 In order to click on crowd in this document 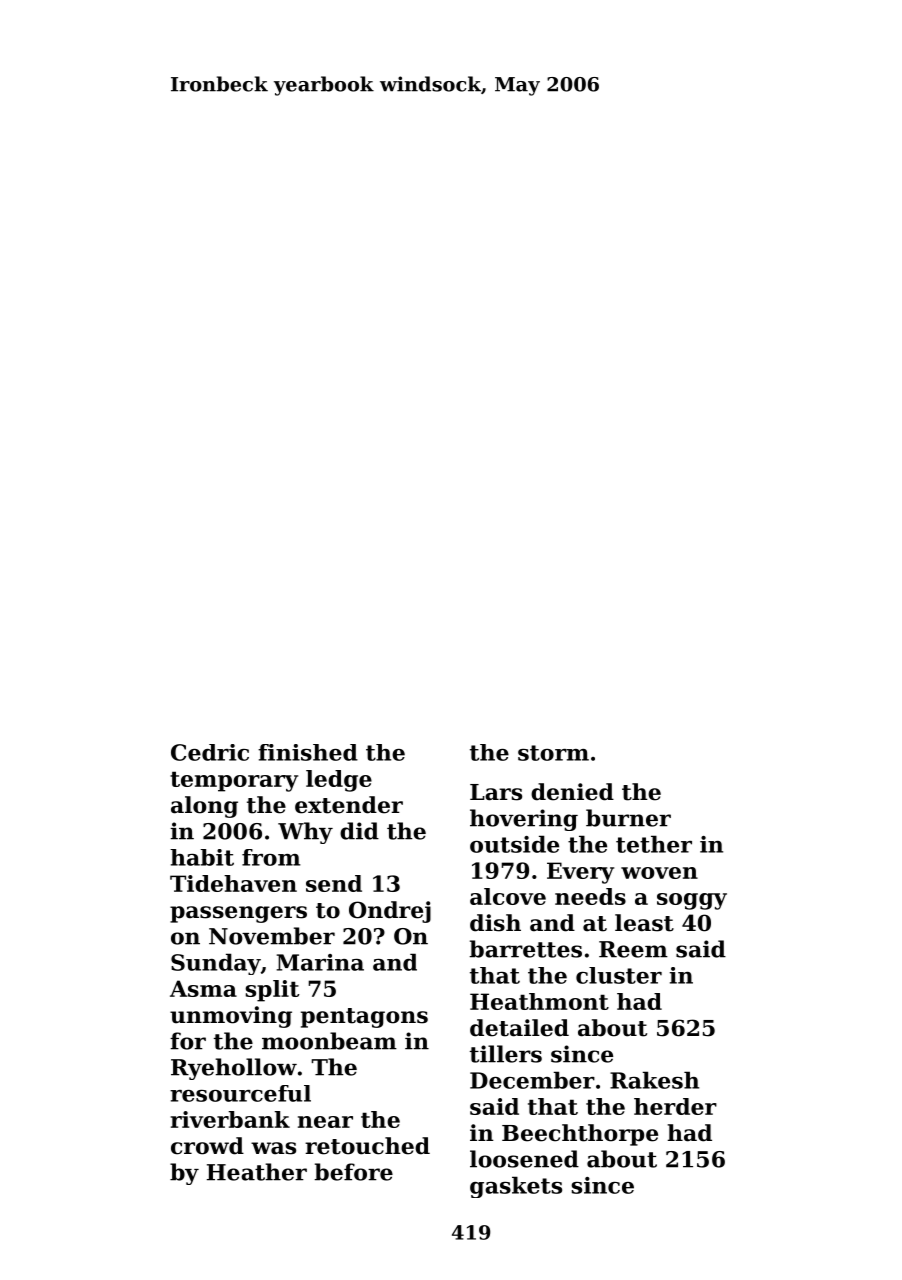, I will do `click(207, 1146)`.
